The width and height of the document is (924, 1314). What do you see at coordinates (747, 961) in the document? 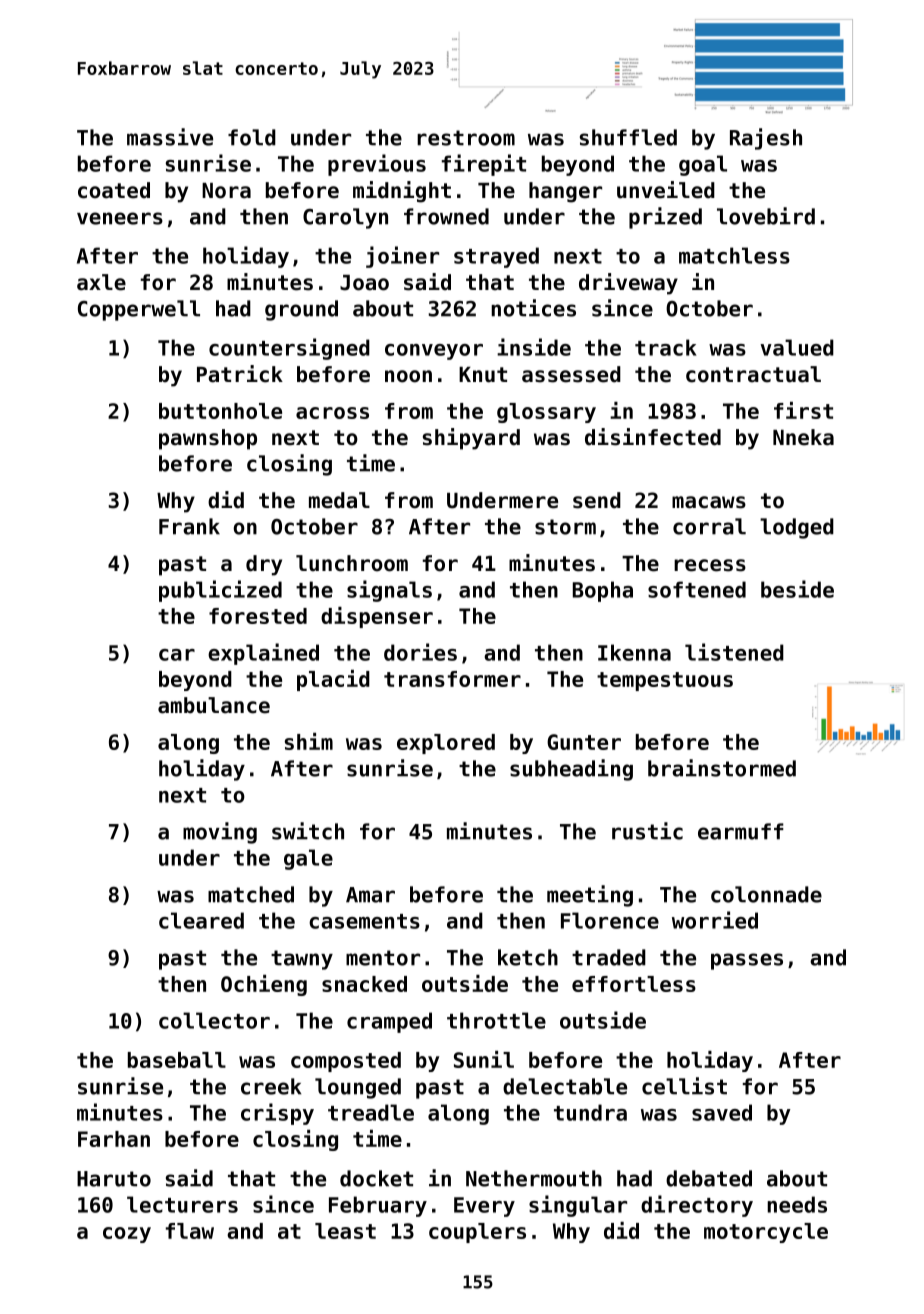
I see `passes` at bounding box center [747, 961].
